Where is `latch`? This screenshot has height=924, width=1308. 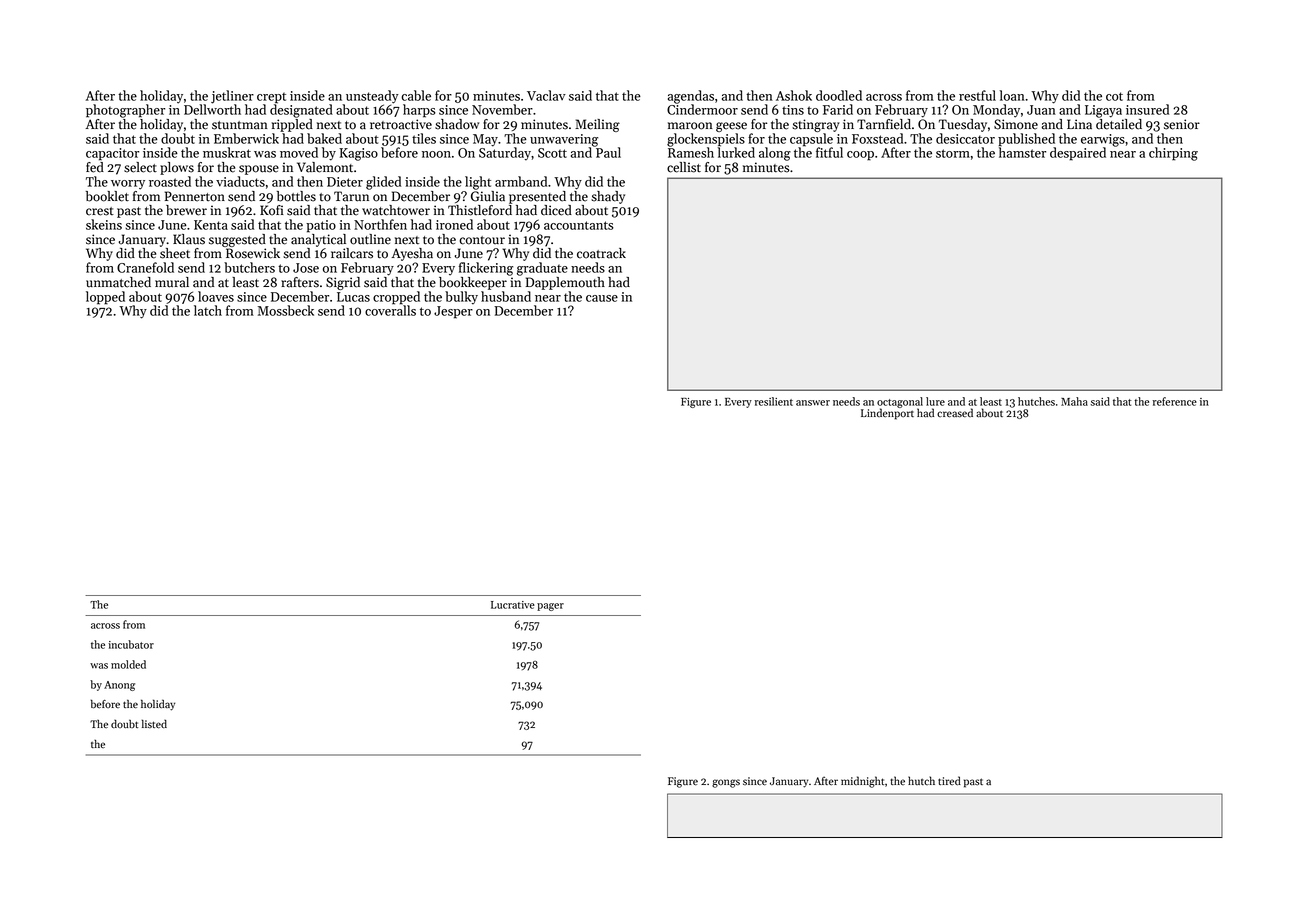 latch is located at coordinates (208, 310).
